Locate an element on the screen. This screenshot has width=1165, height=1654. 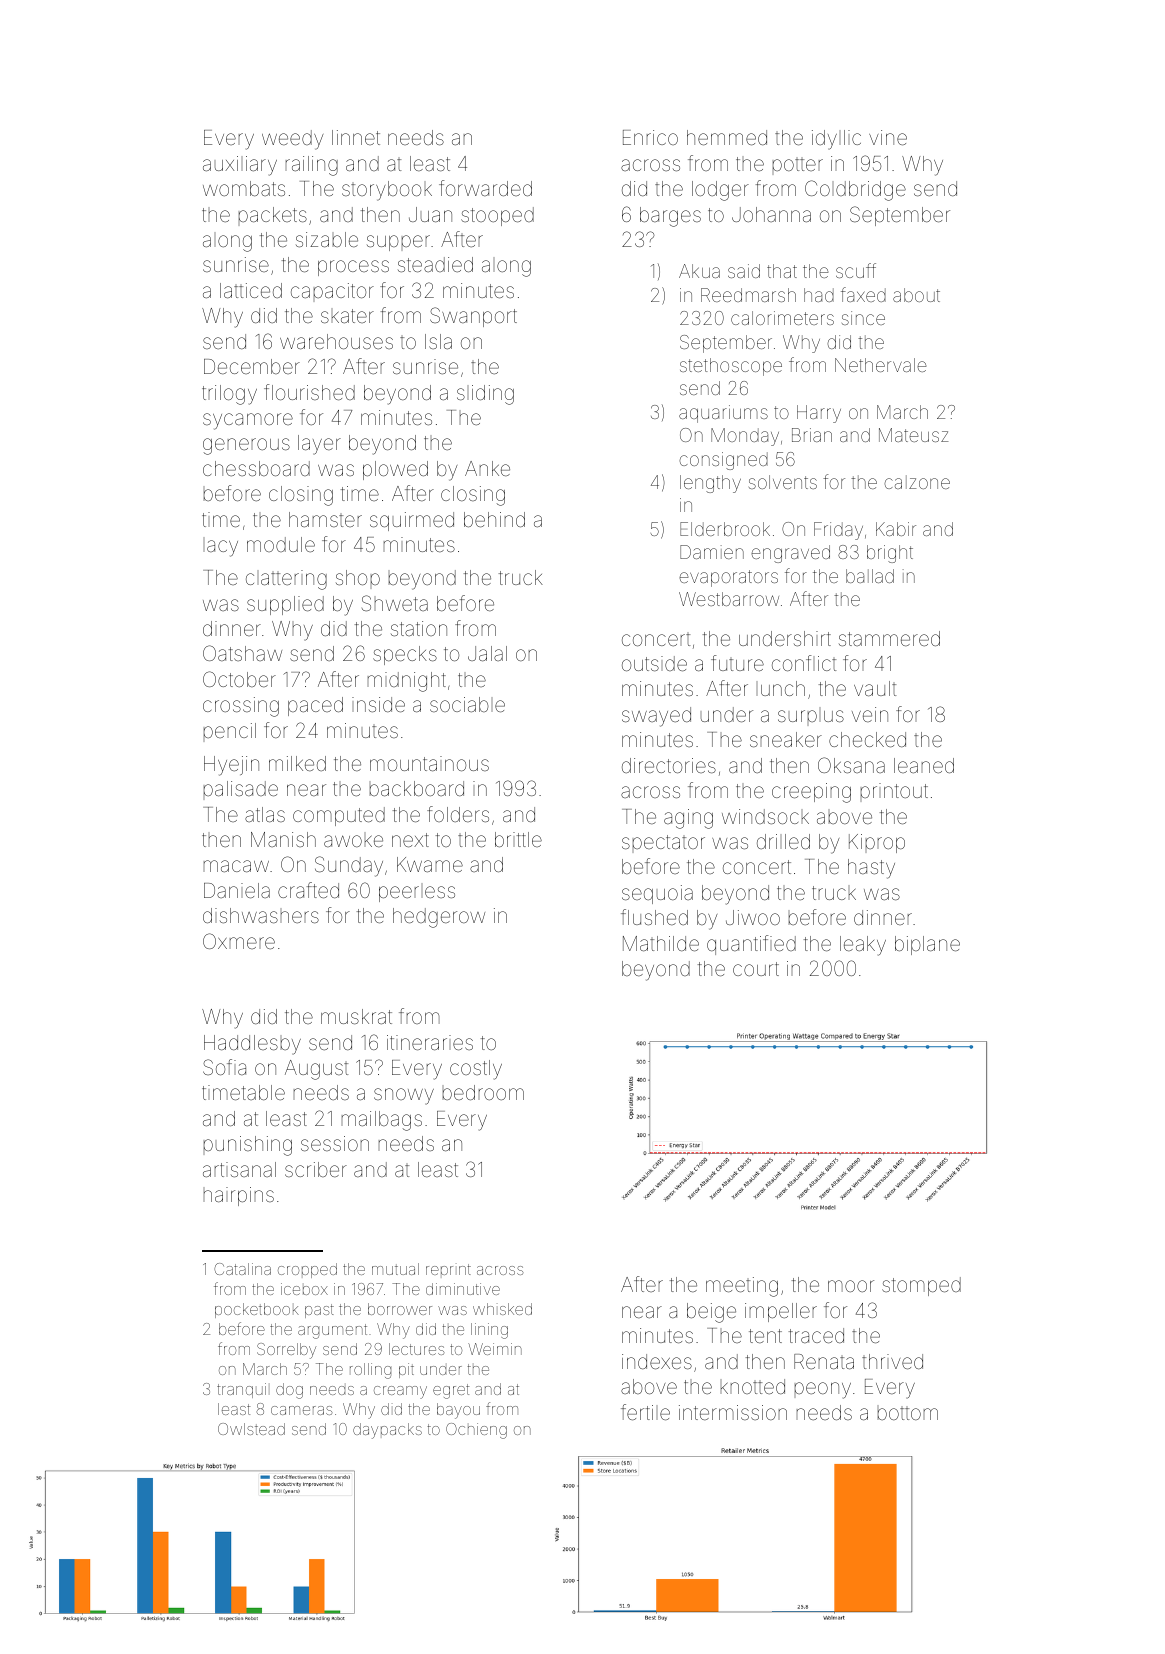
snowy is located at coordinates (404, 1096).
